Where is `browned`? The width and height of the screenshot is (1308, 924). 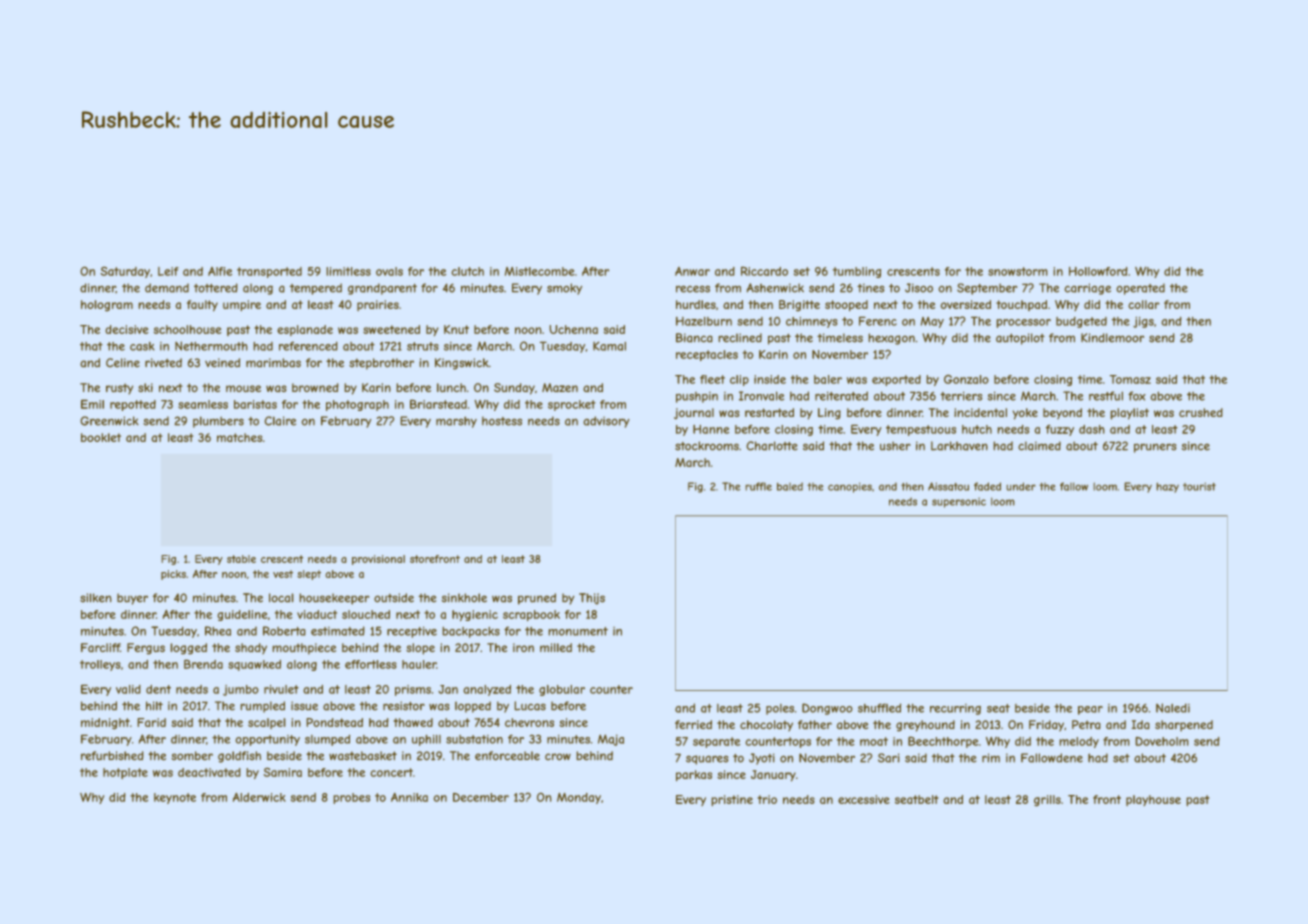 browned is located at coordinates (315, 387).
